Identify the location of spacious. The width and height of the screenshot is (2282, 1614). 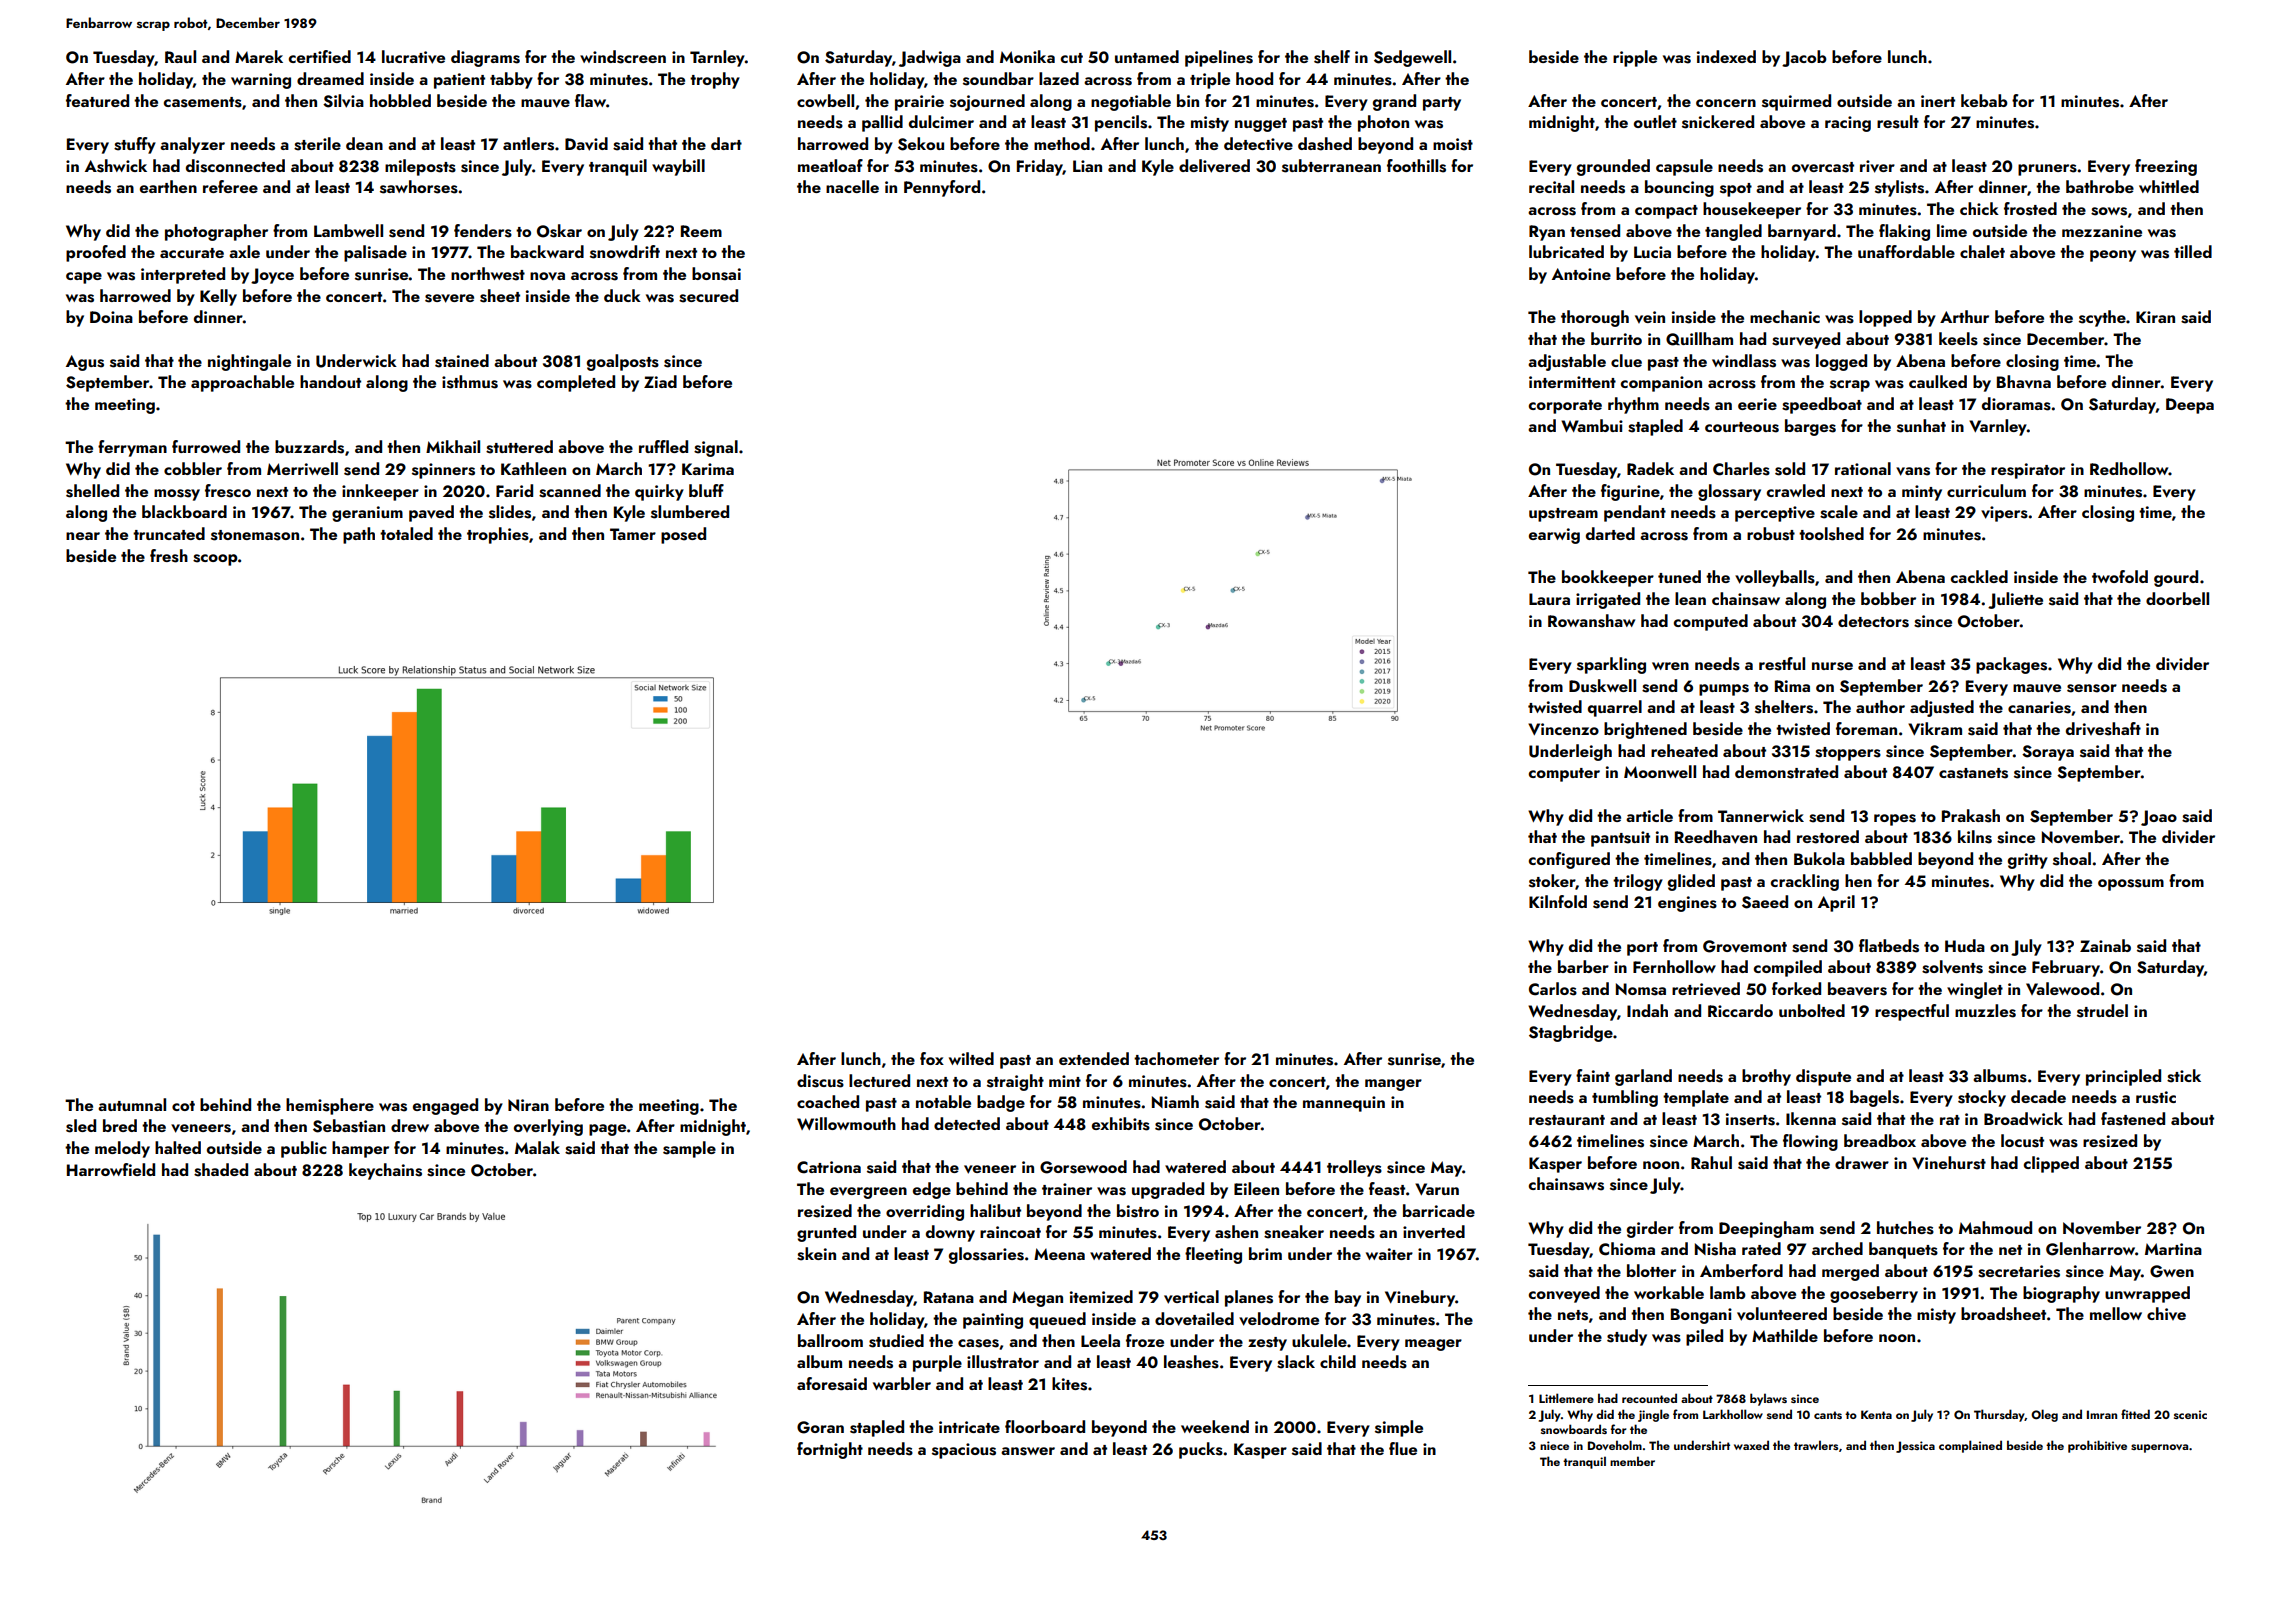
(964, 1451).
